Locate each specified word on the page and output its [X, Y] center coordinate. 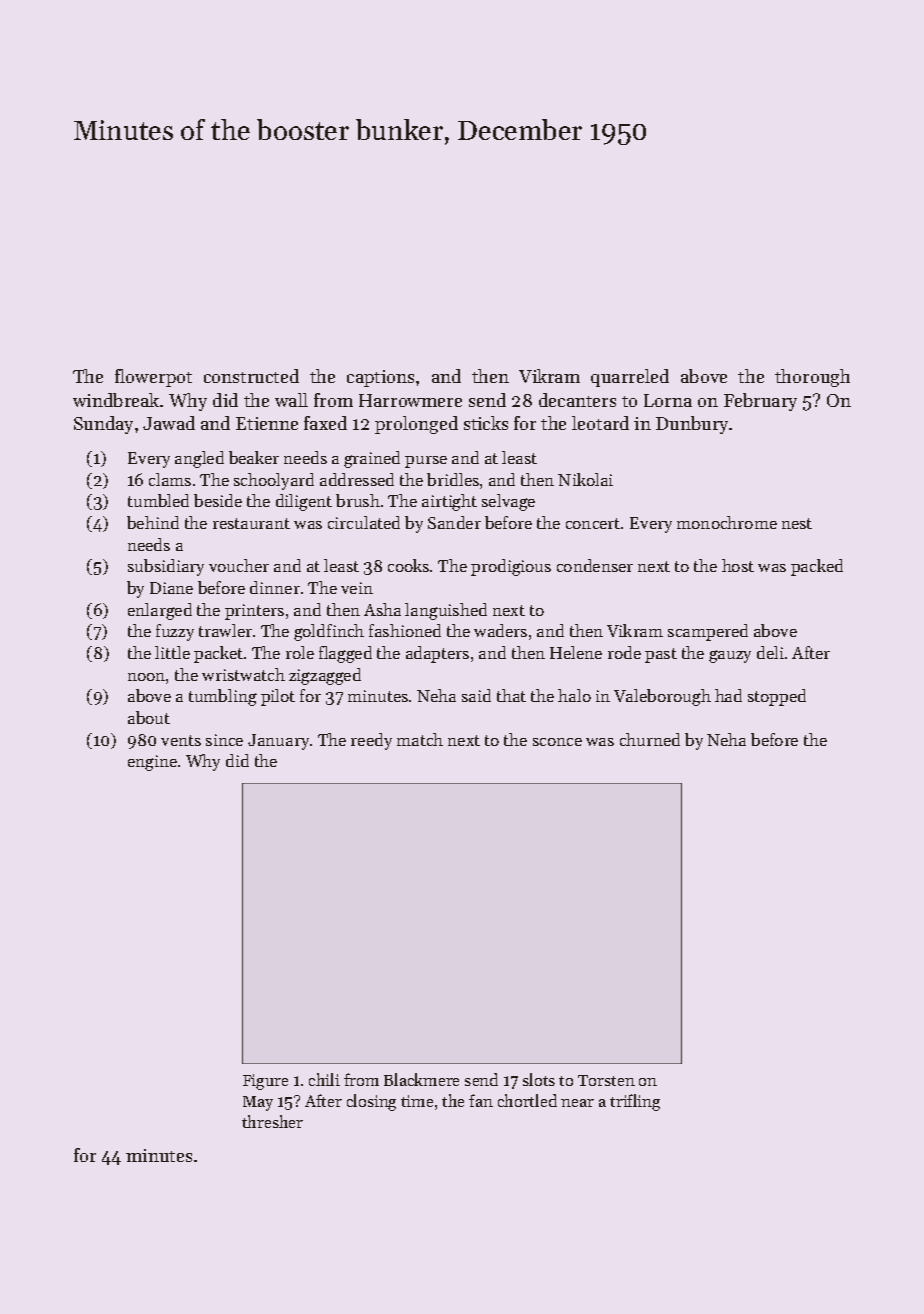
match [420, 739]
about [149, 717]
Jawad [169, 423]
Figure [265, 1082]
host [738, 565]
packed [817, 567]
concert [593, 523]
